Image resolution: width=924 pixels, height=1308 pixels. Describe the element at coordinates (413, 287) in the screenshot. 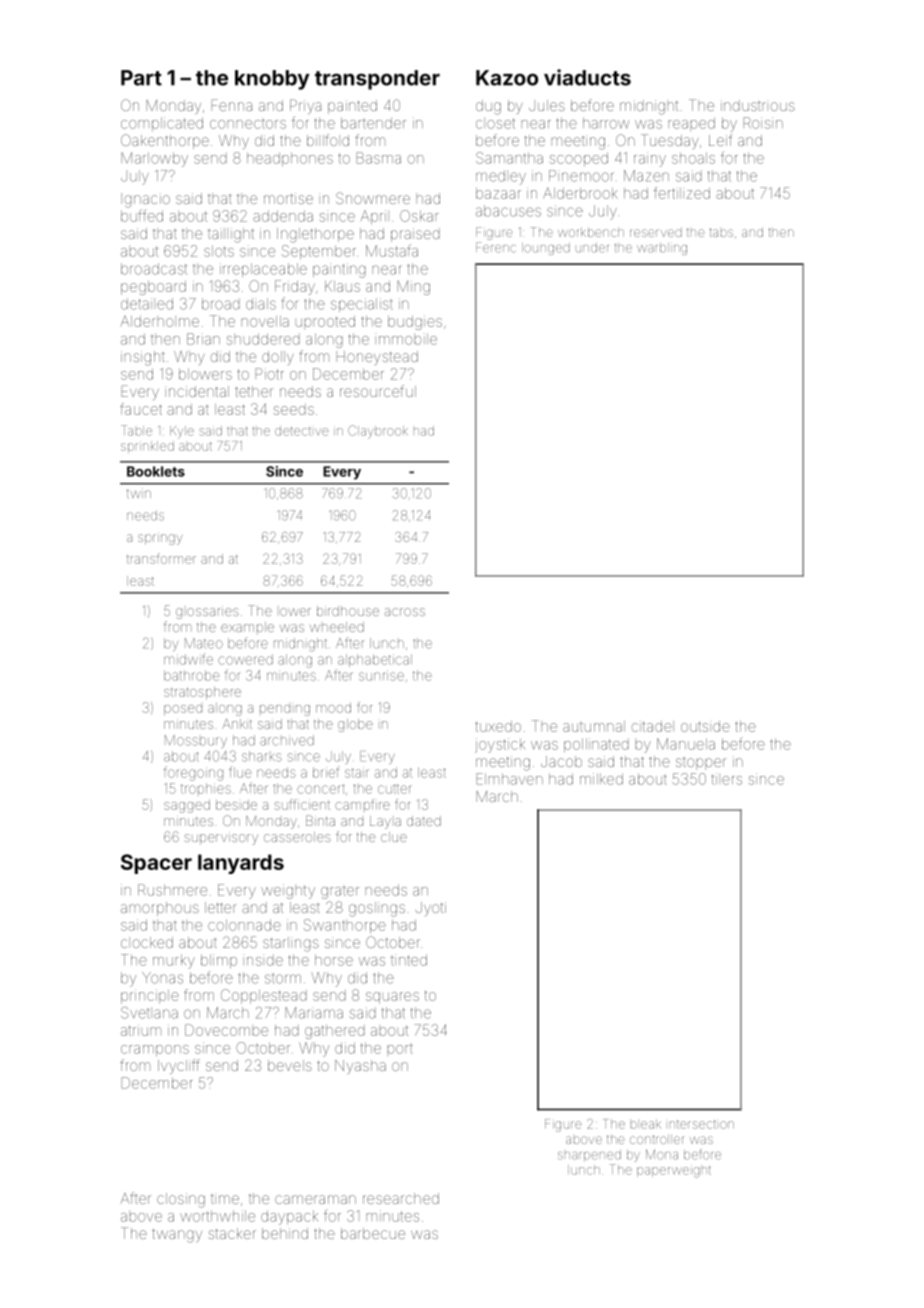

I see `Ming` at that location.
